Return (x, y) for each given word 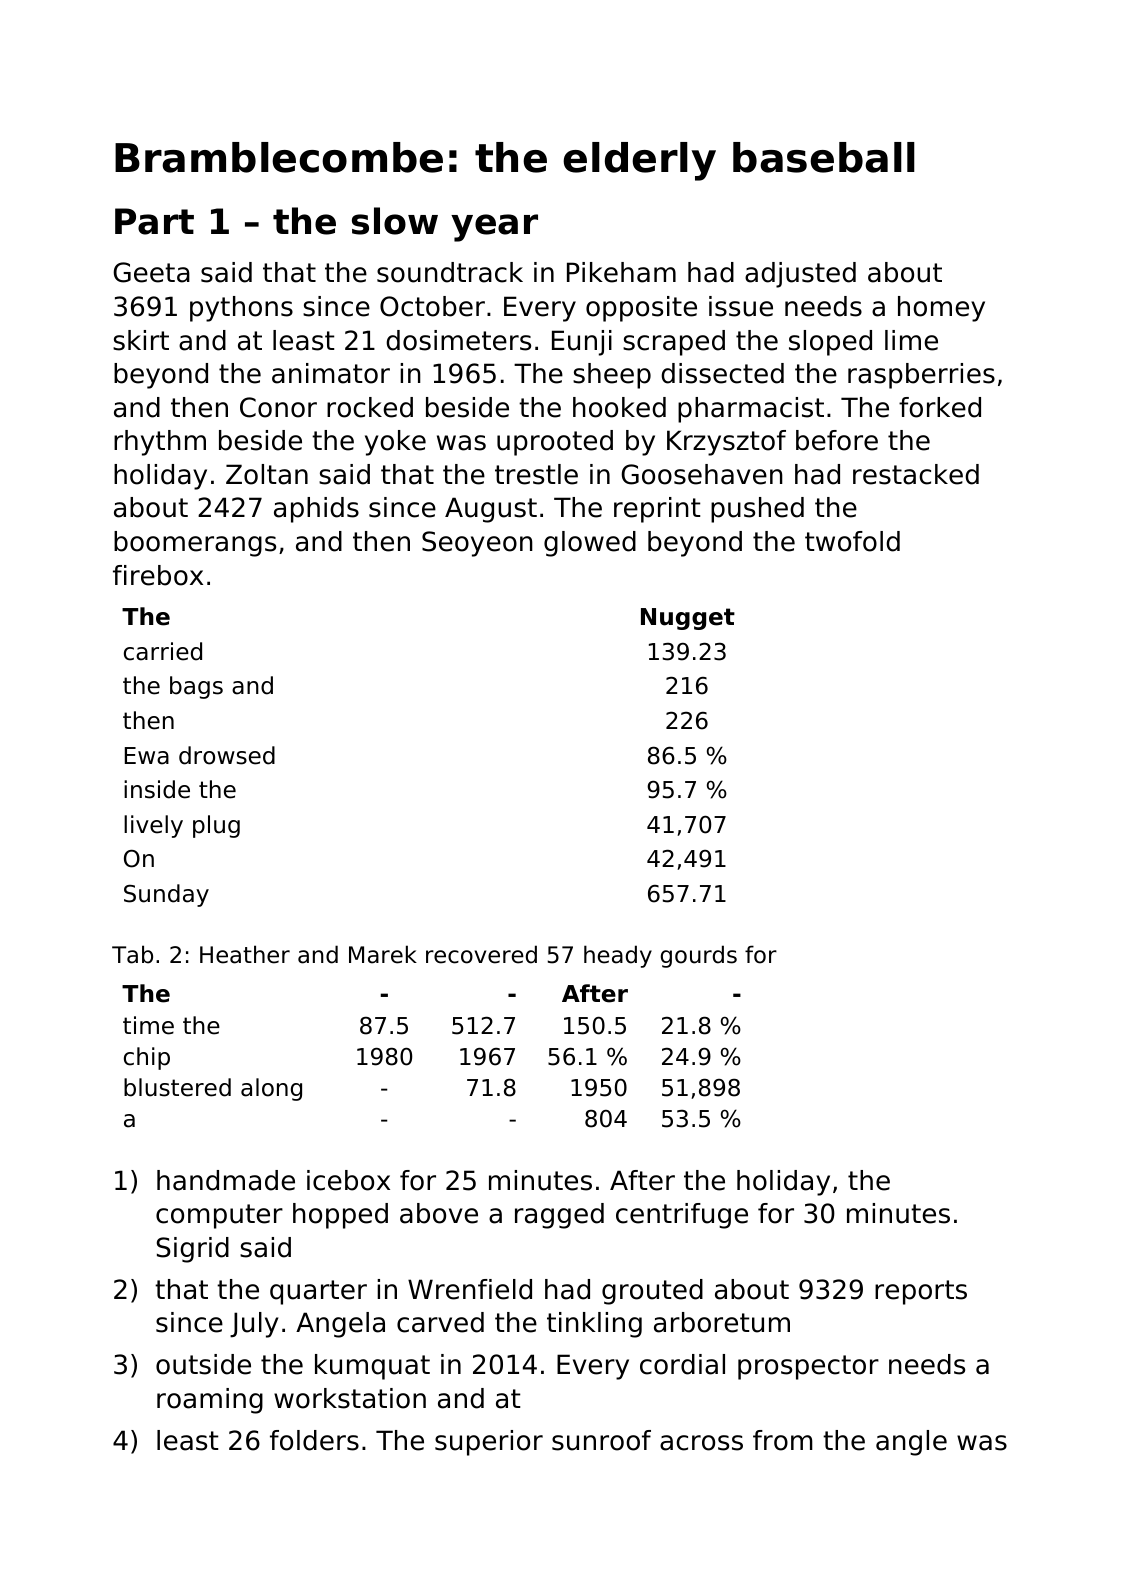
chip (147, 1058)
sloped (830, 343)
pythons (241, 309)
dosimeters (458, 340)
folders (314, 1440)
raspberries (921, 376)
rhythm (160, 443)
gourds (699, 956)
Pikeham (621, 272)
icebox (348, 1180)
